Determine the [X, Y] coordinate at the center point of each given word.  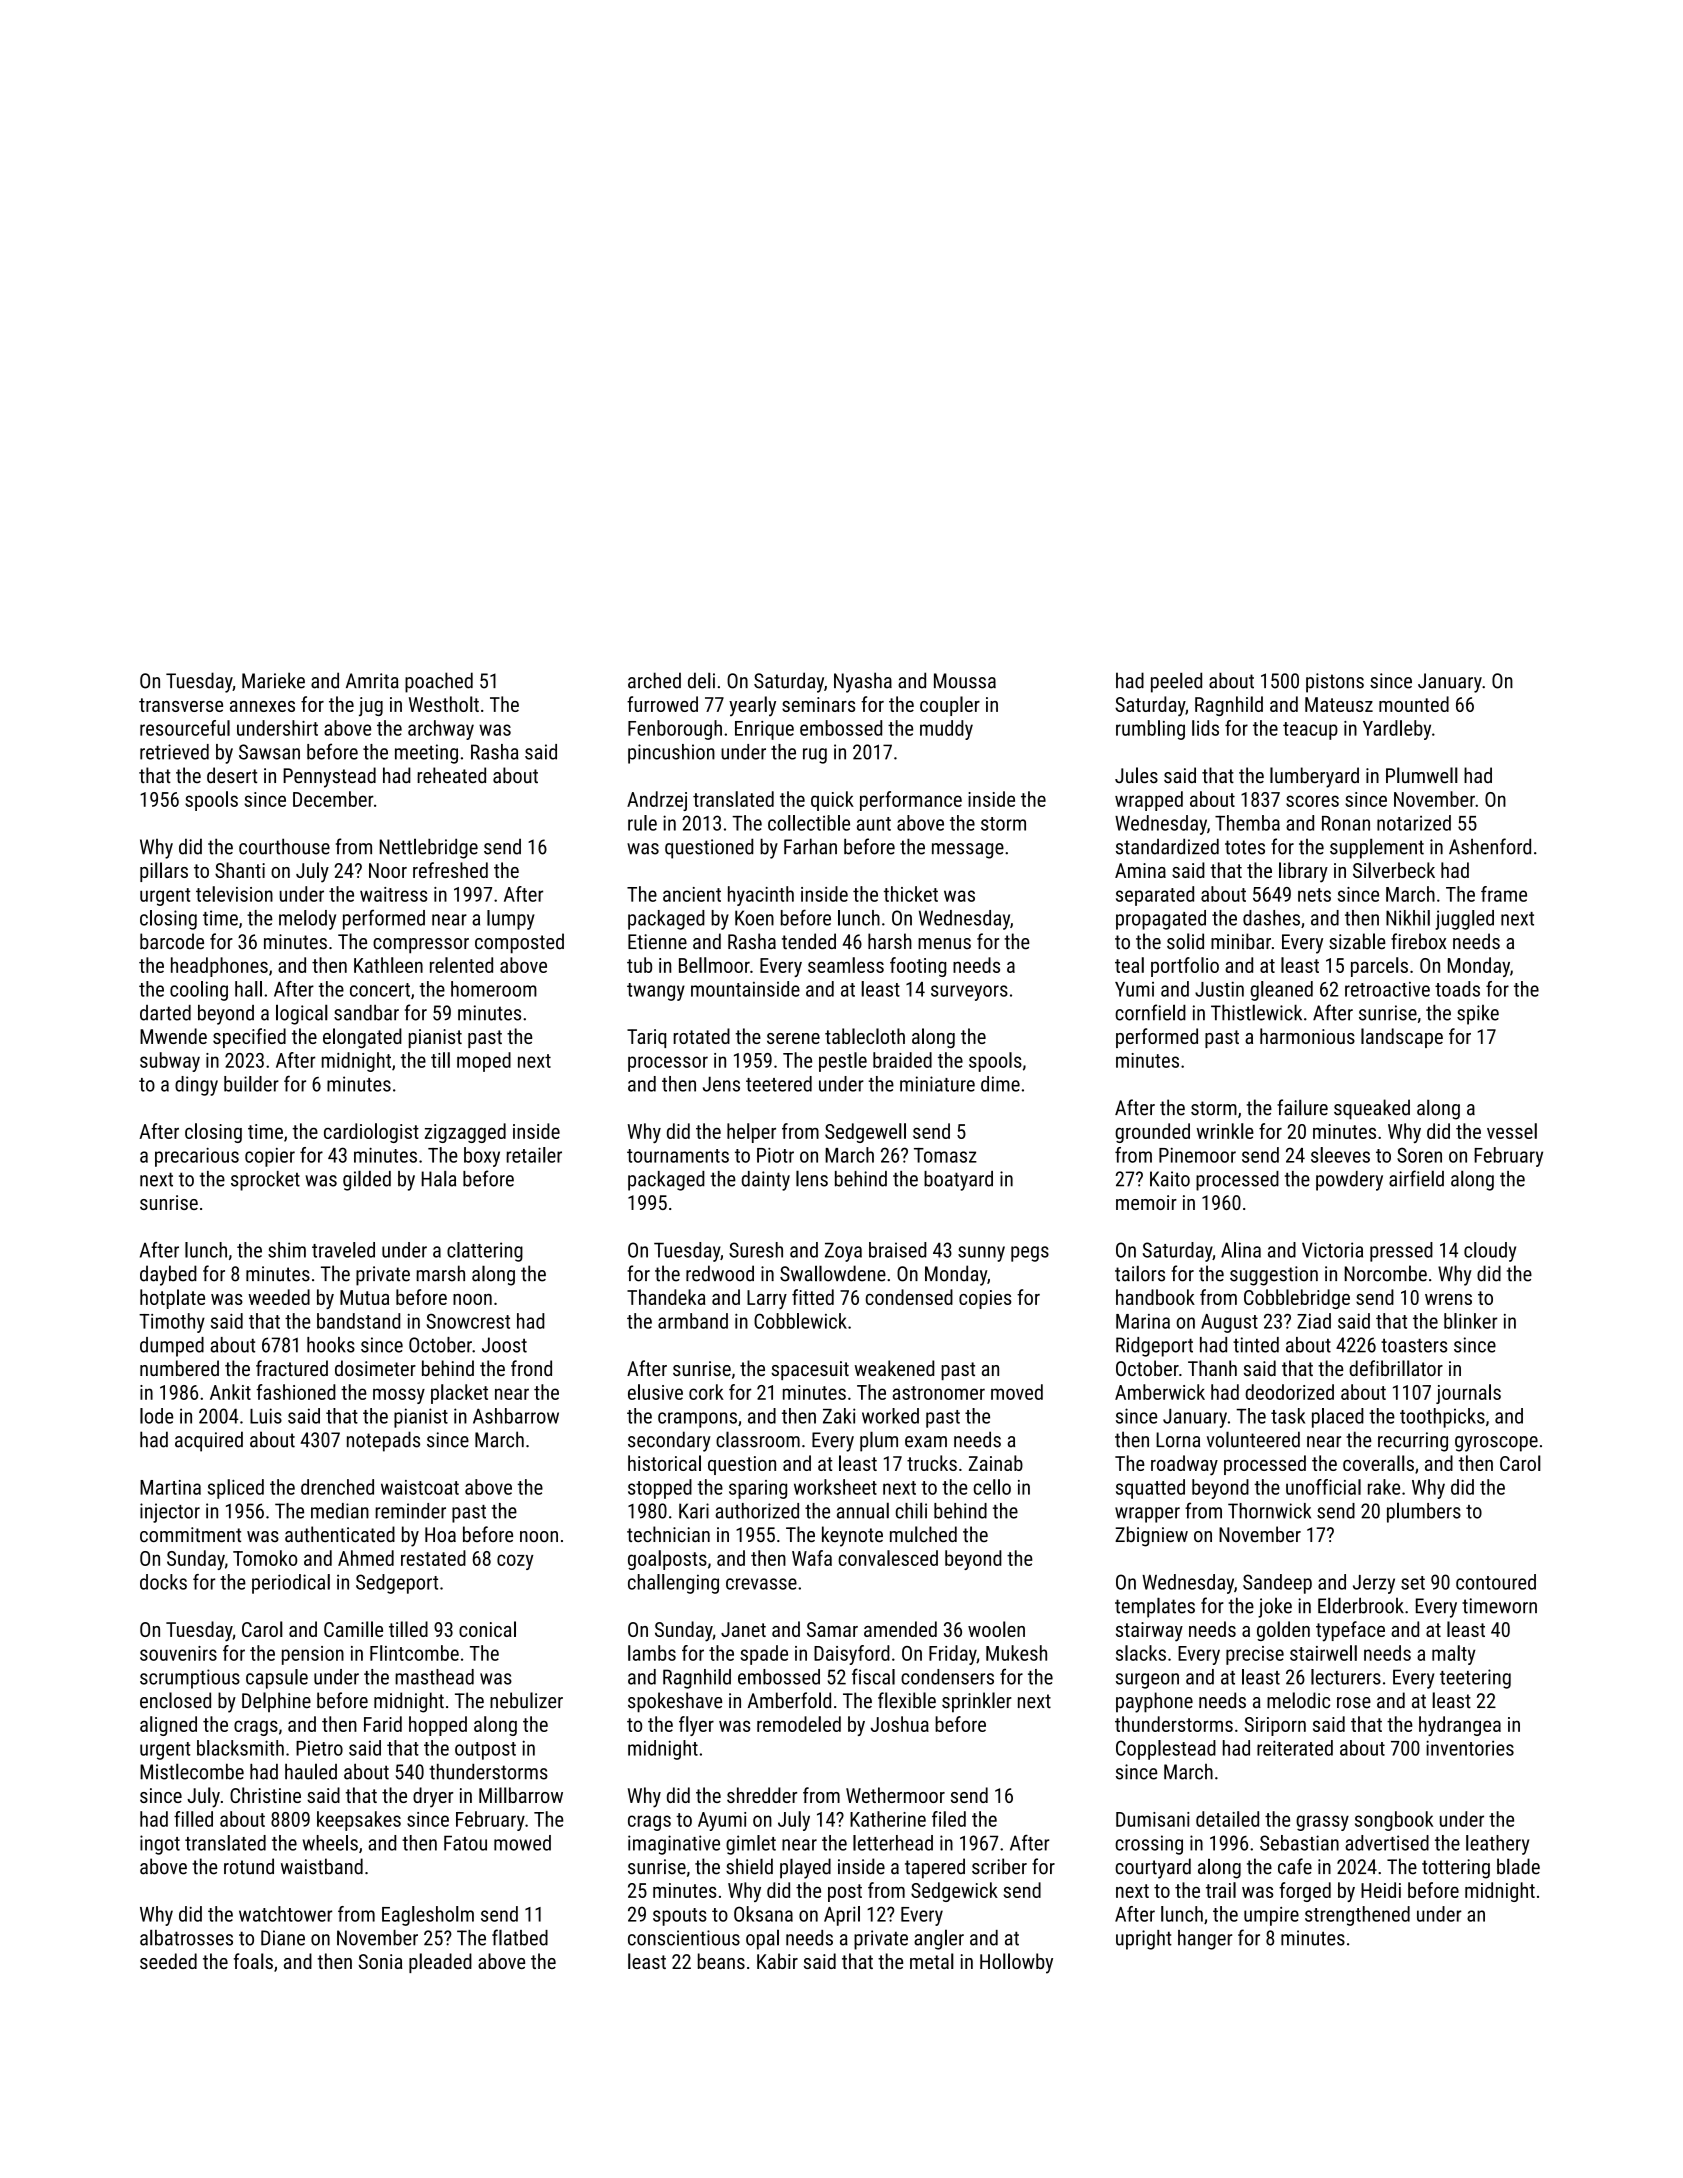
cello [992, 1487]
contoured [1496, 1582]
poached [439, 682]
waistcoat [420, 1487]
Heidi [1381, 1890]
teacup [1310, 731]
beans [721, 1961]
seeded [168, 1961]
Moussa [965, 681]
